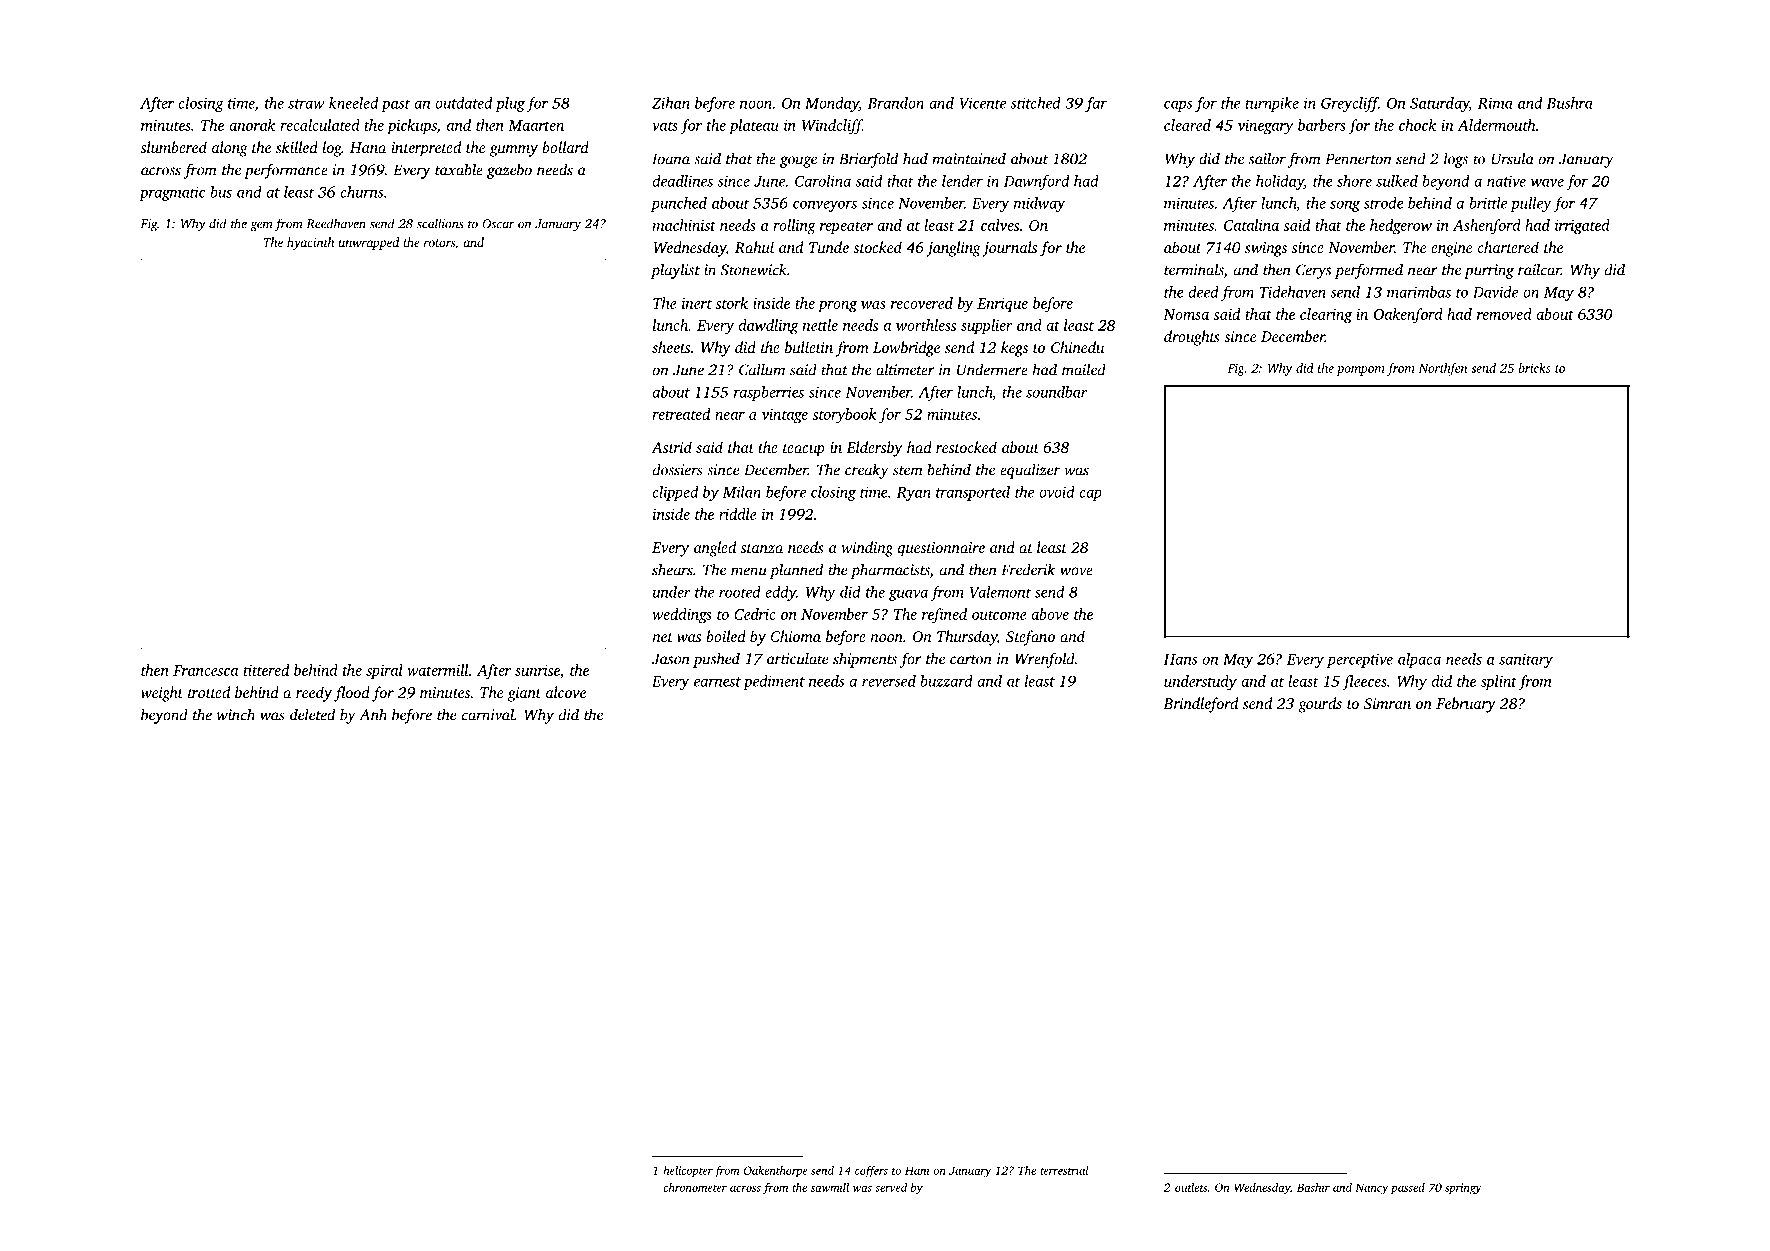 The width and height of the document is (1770, 1251). Describe the element at coordinates (891, 1187) in the document. I see `served` at that location.
